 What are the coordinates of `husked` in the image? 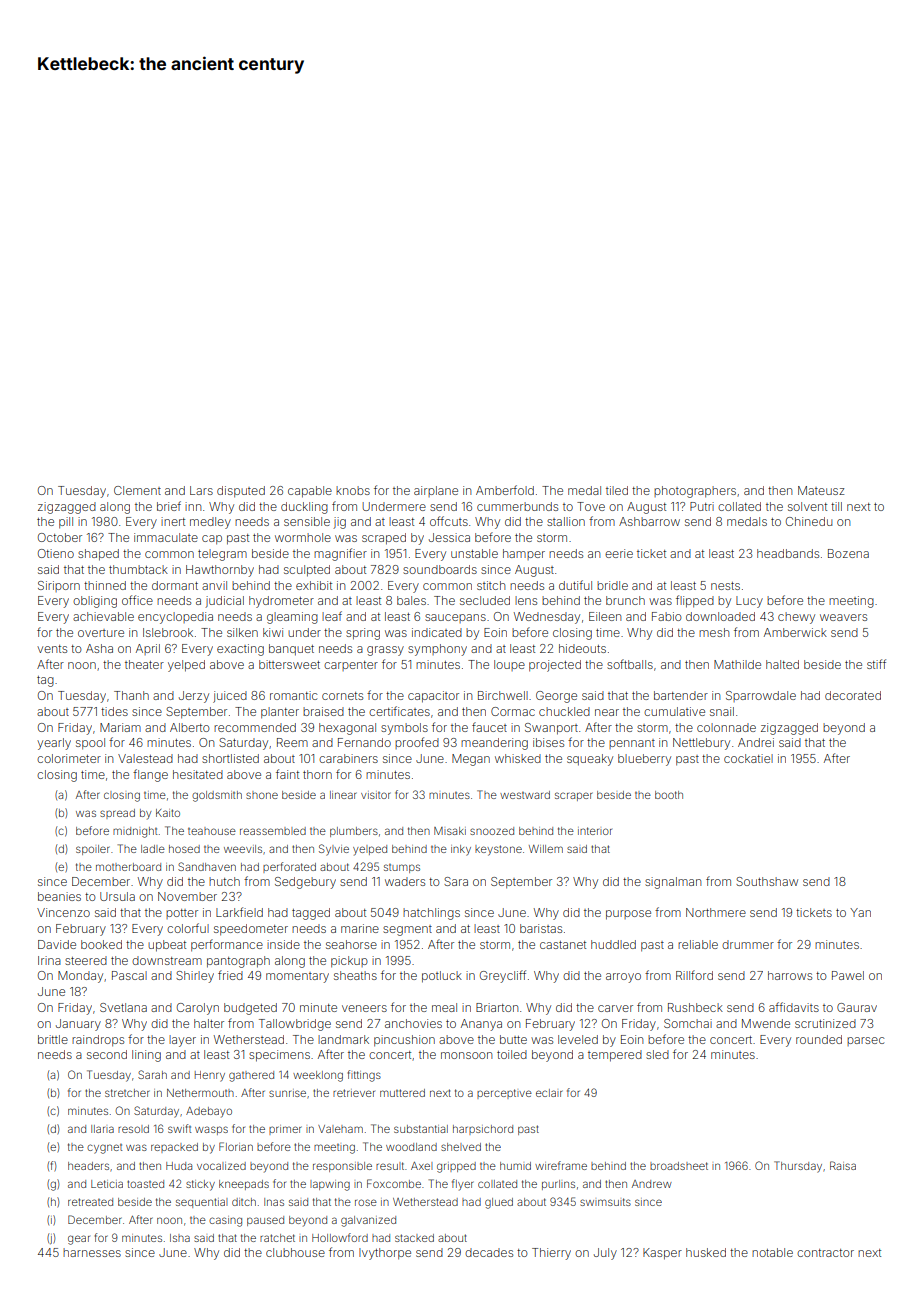 It's located at (706, 1252).
